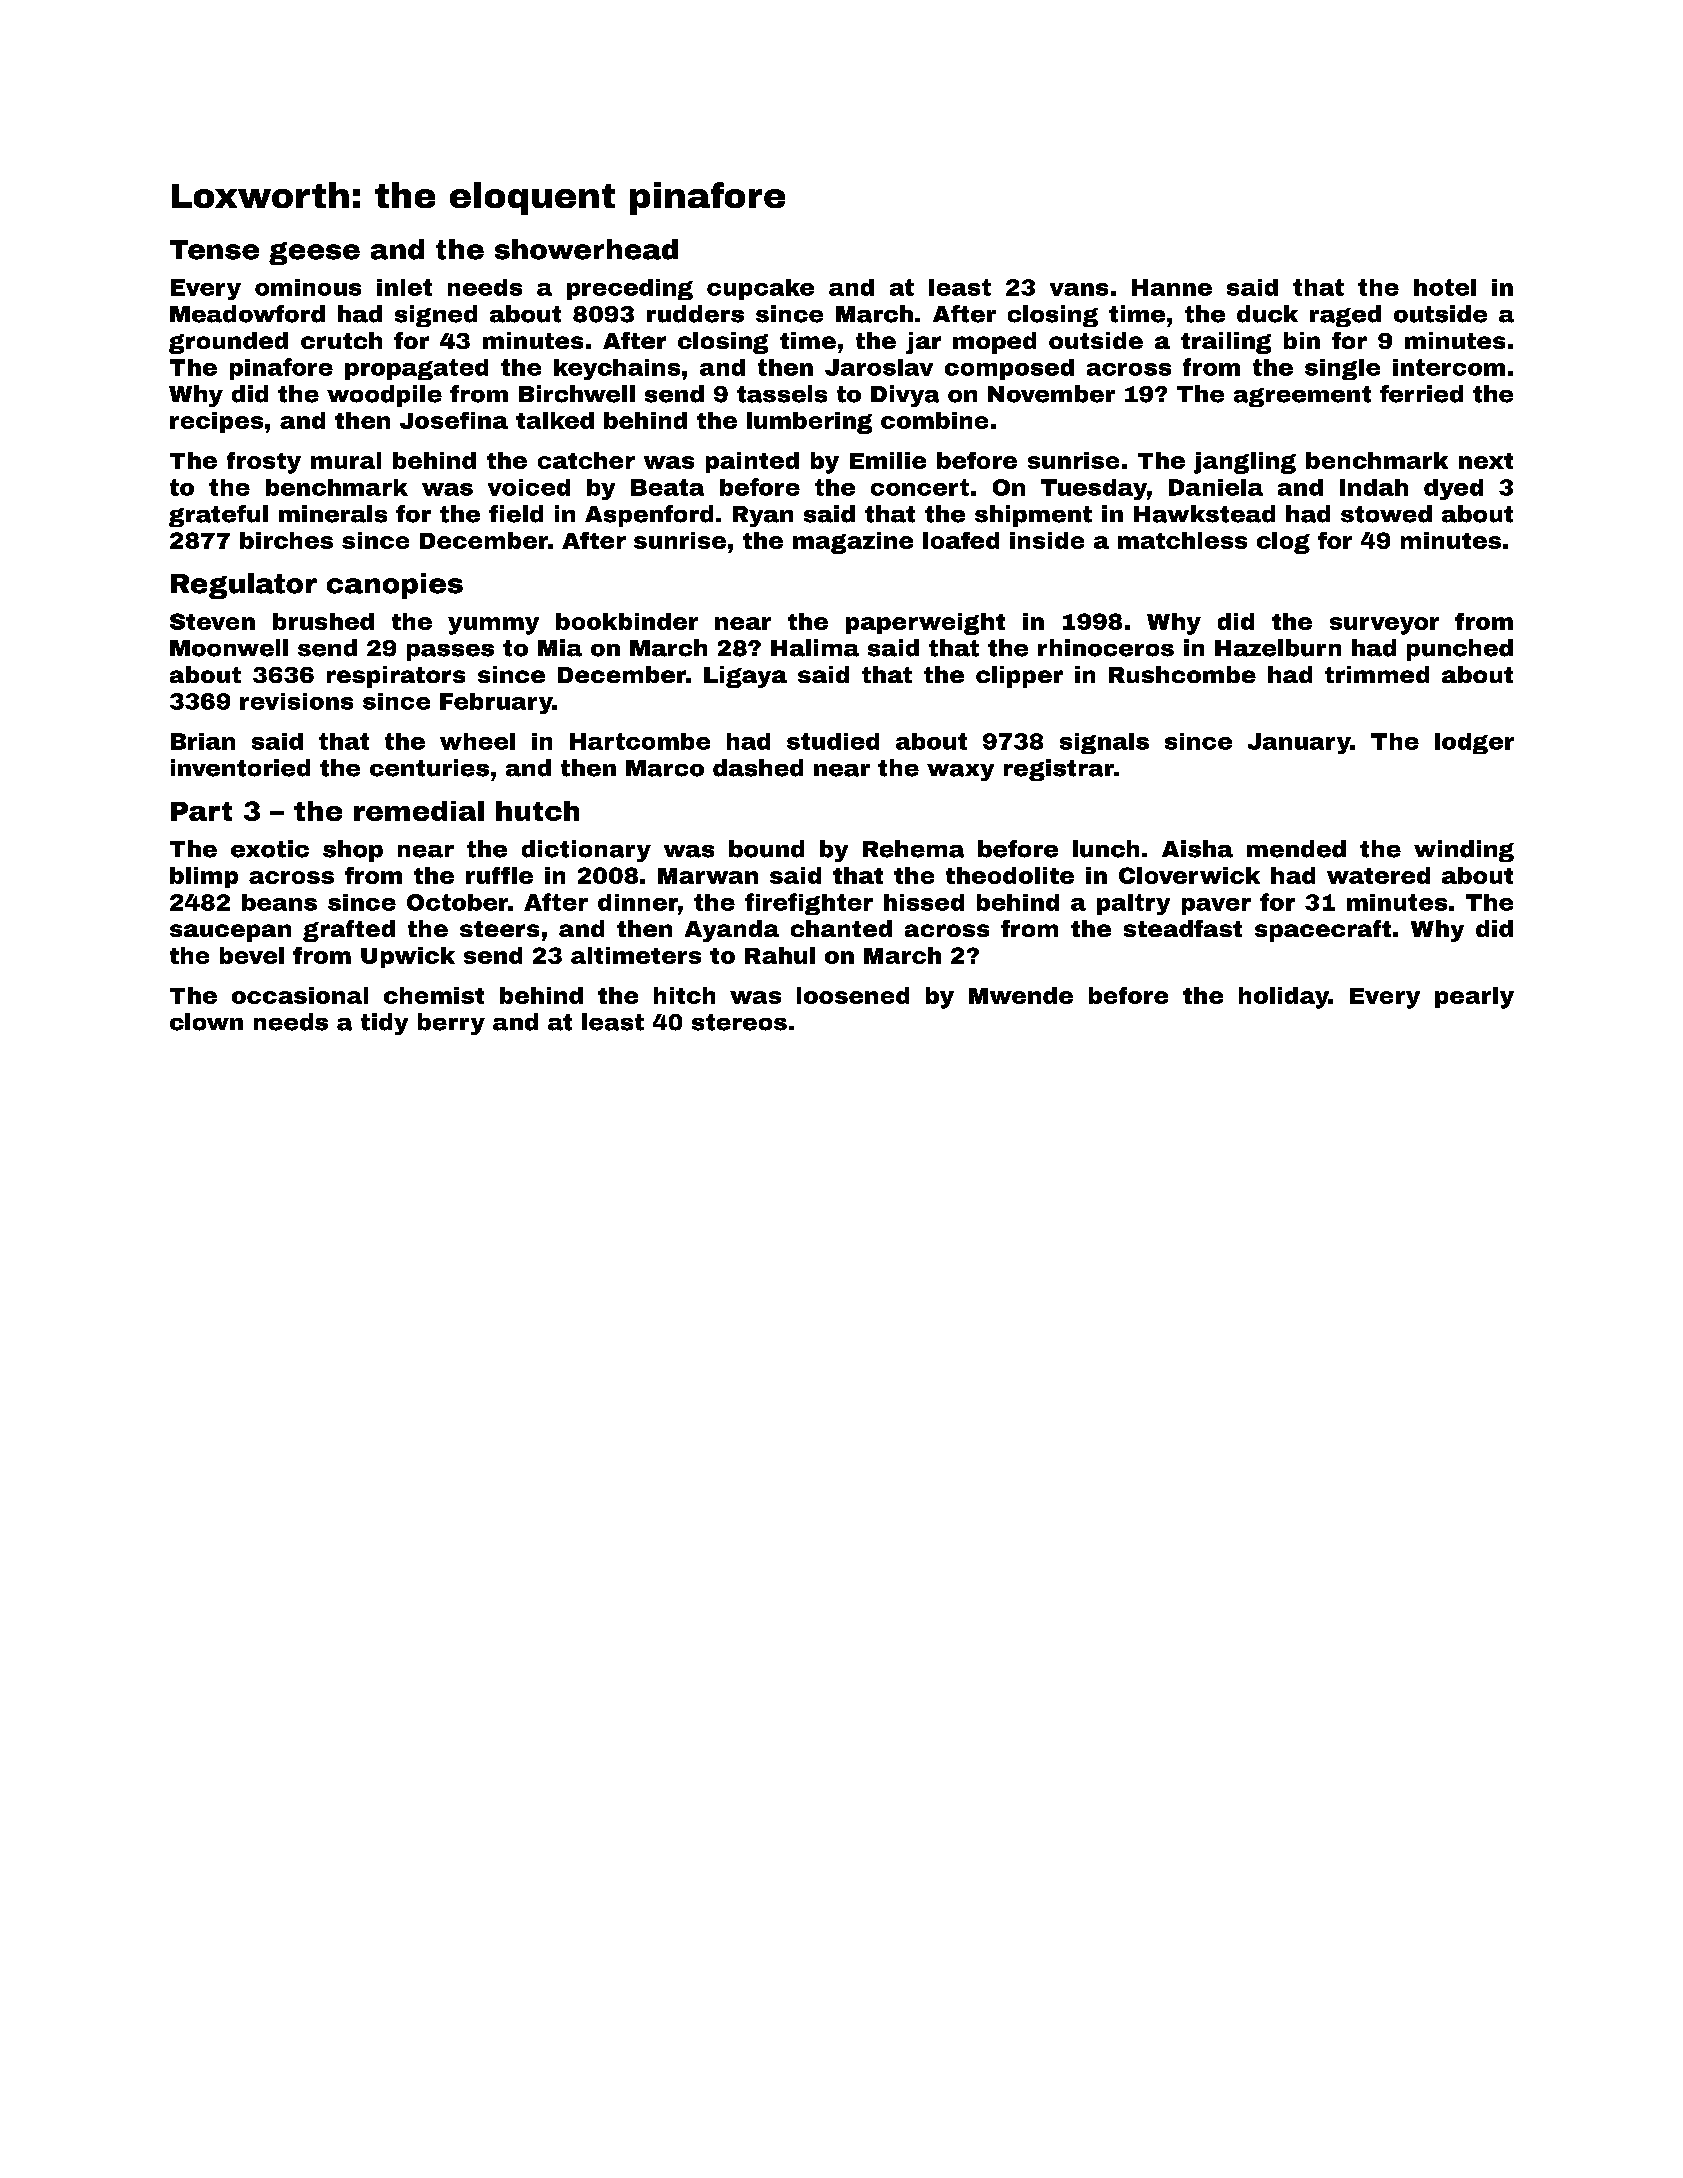  Describe the element at coordinates (1384, 626) in the screenshot. I see `surveyor` at that location.
